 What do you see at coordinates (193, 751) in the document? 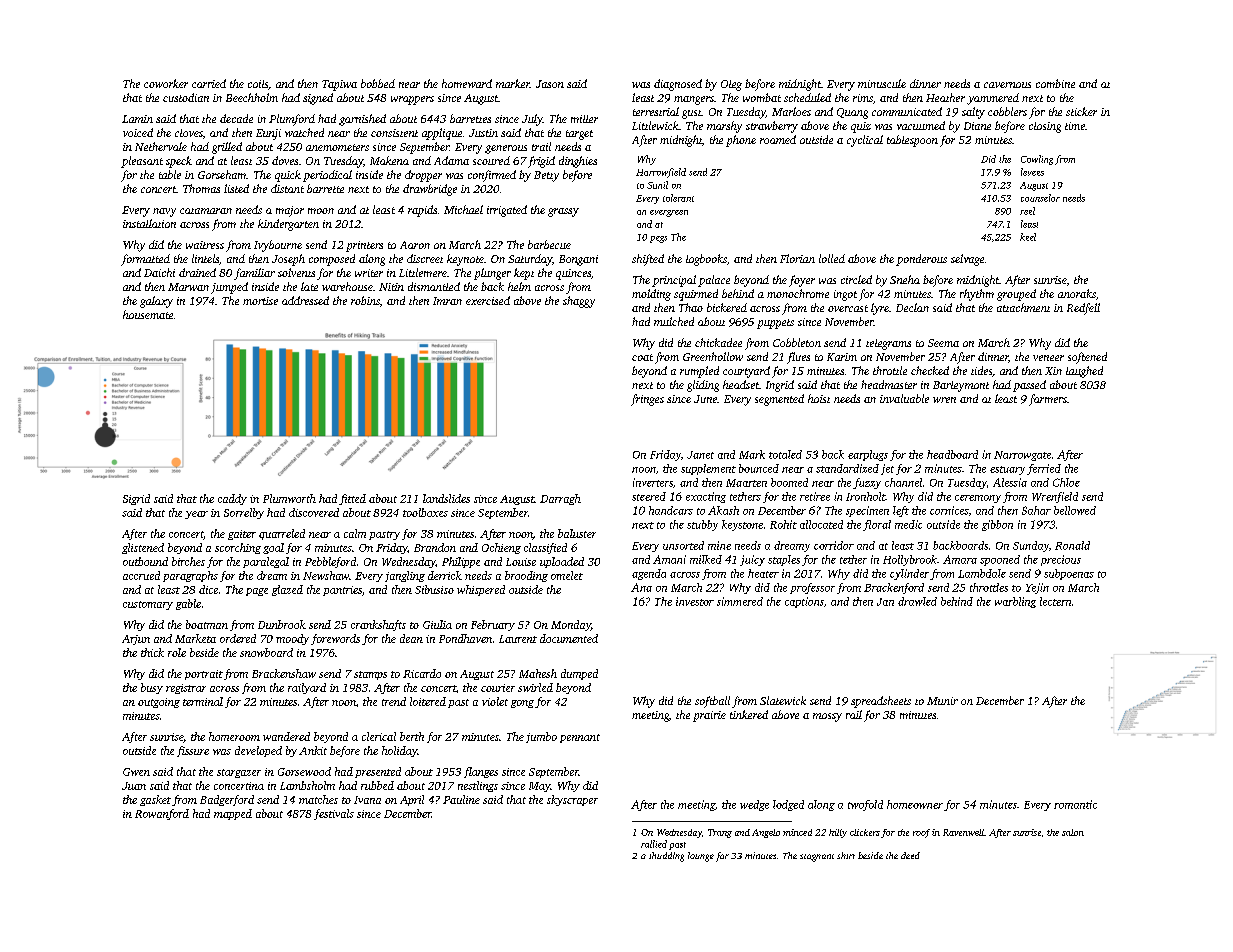
I see `fissure` at bounding box center [193, 751].
